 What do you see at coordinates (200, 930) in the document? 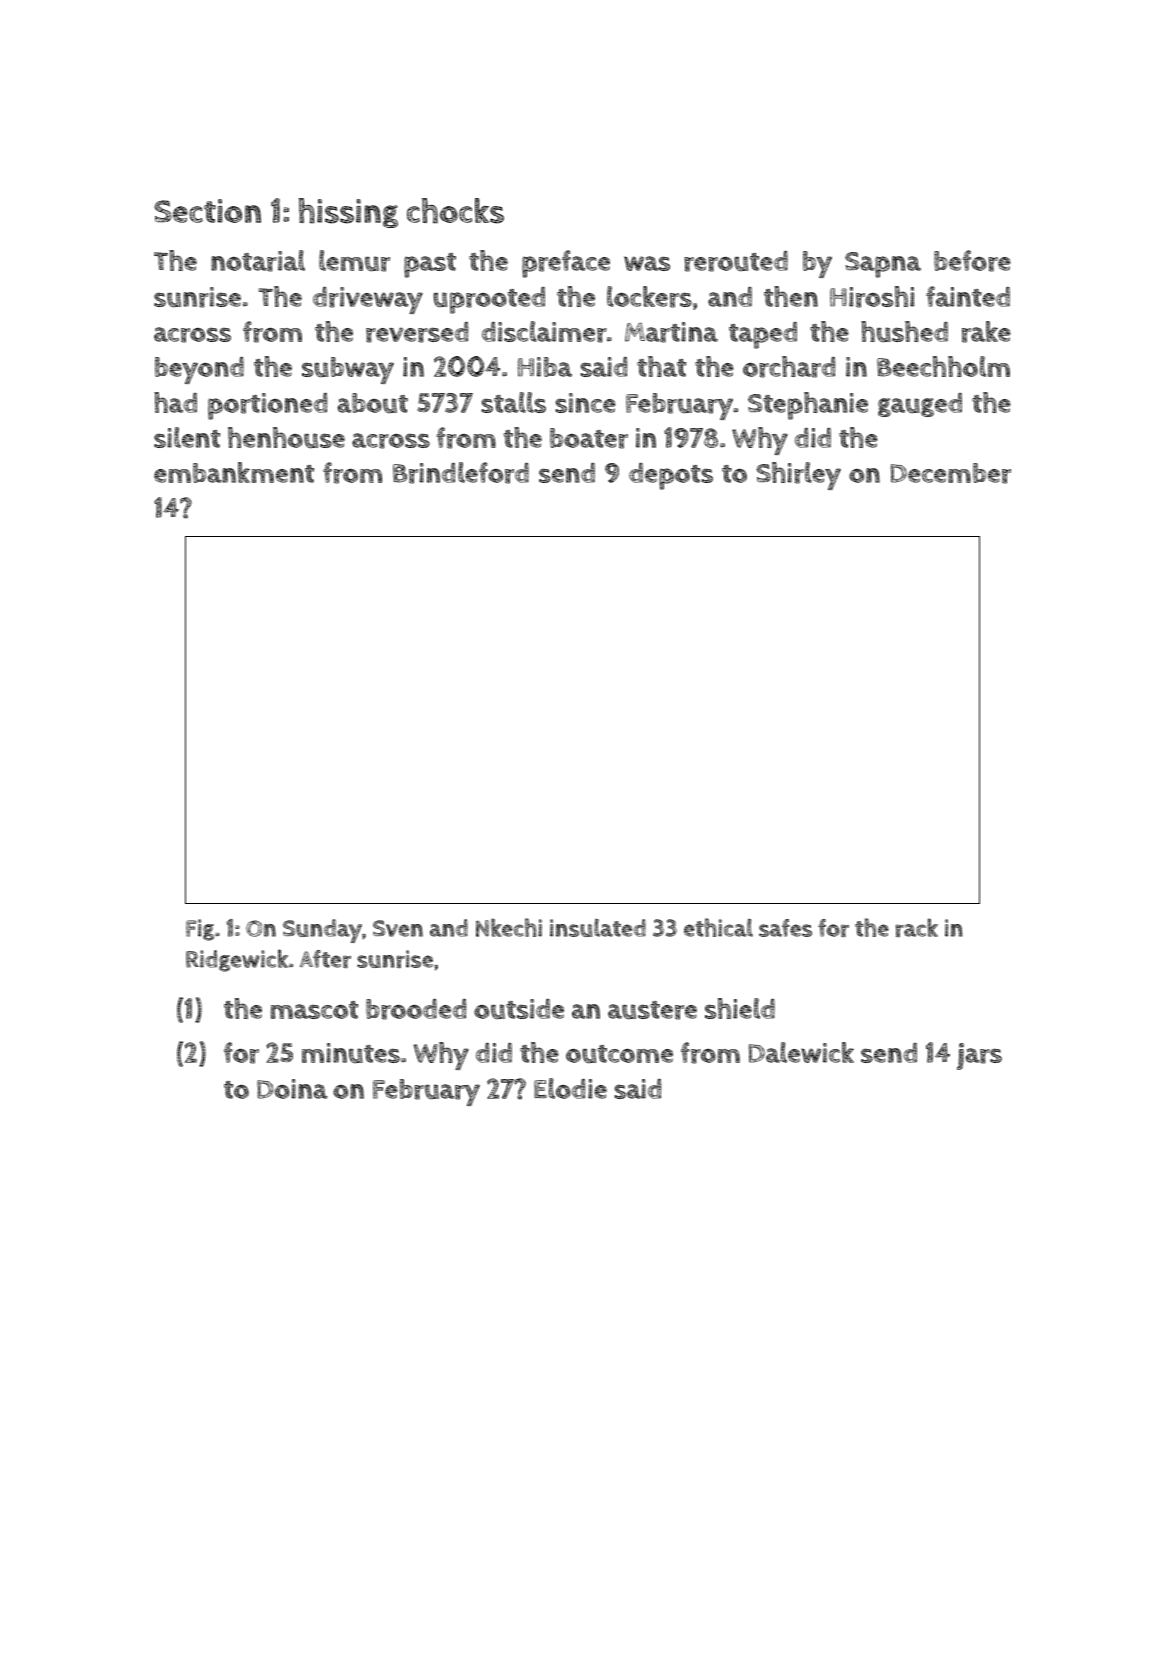
I see `Fig` at bounding box center [200, 930].
